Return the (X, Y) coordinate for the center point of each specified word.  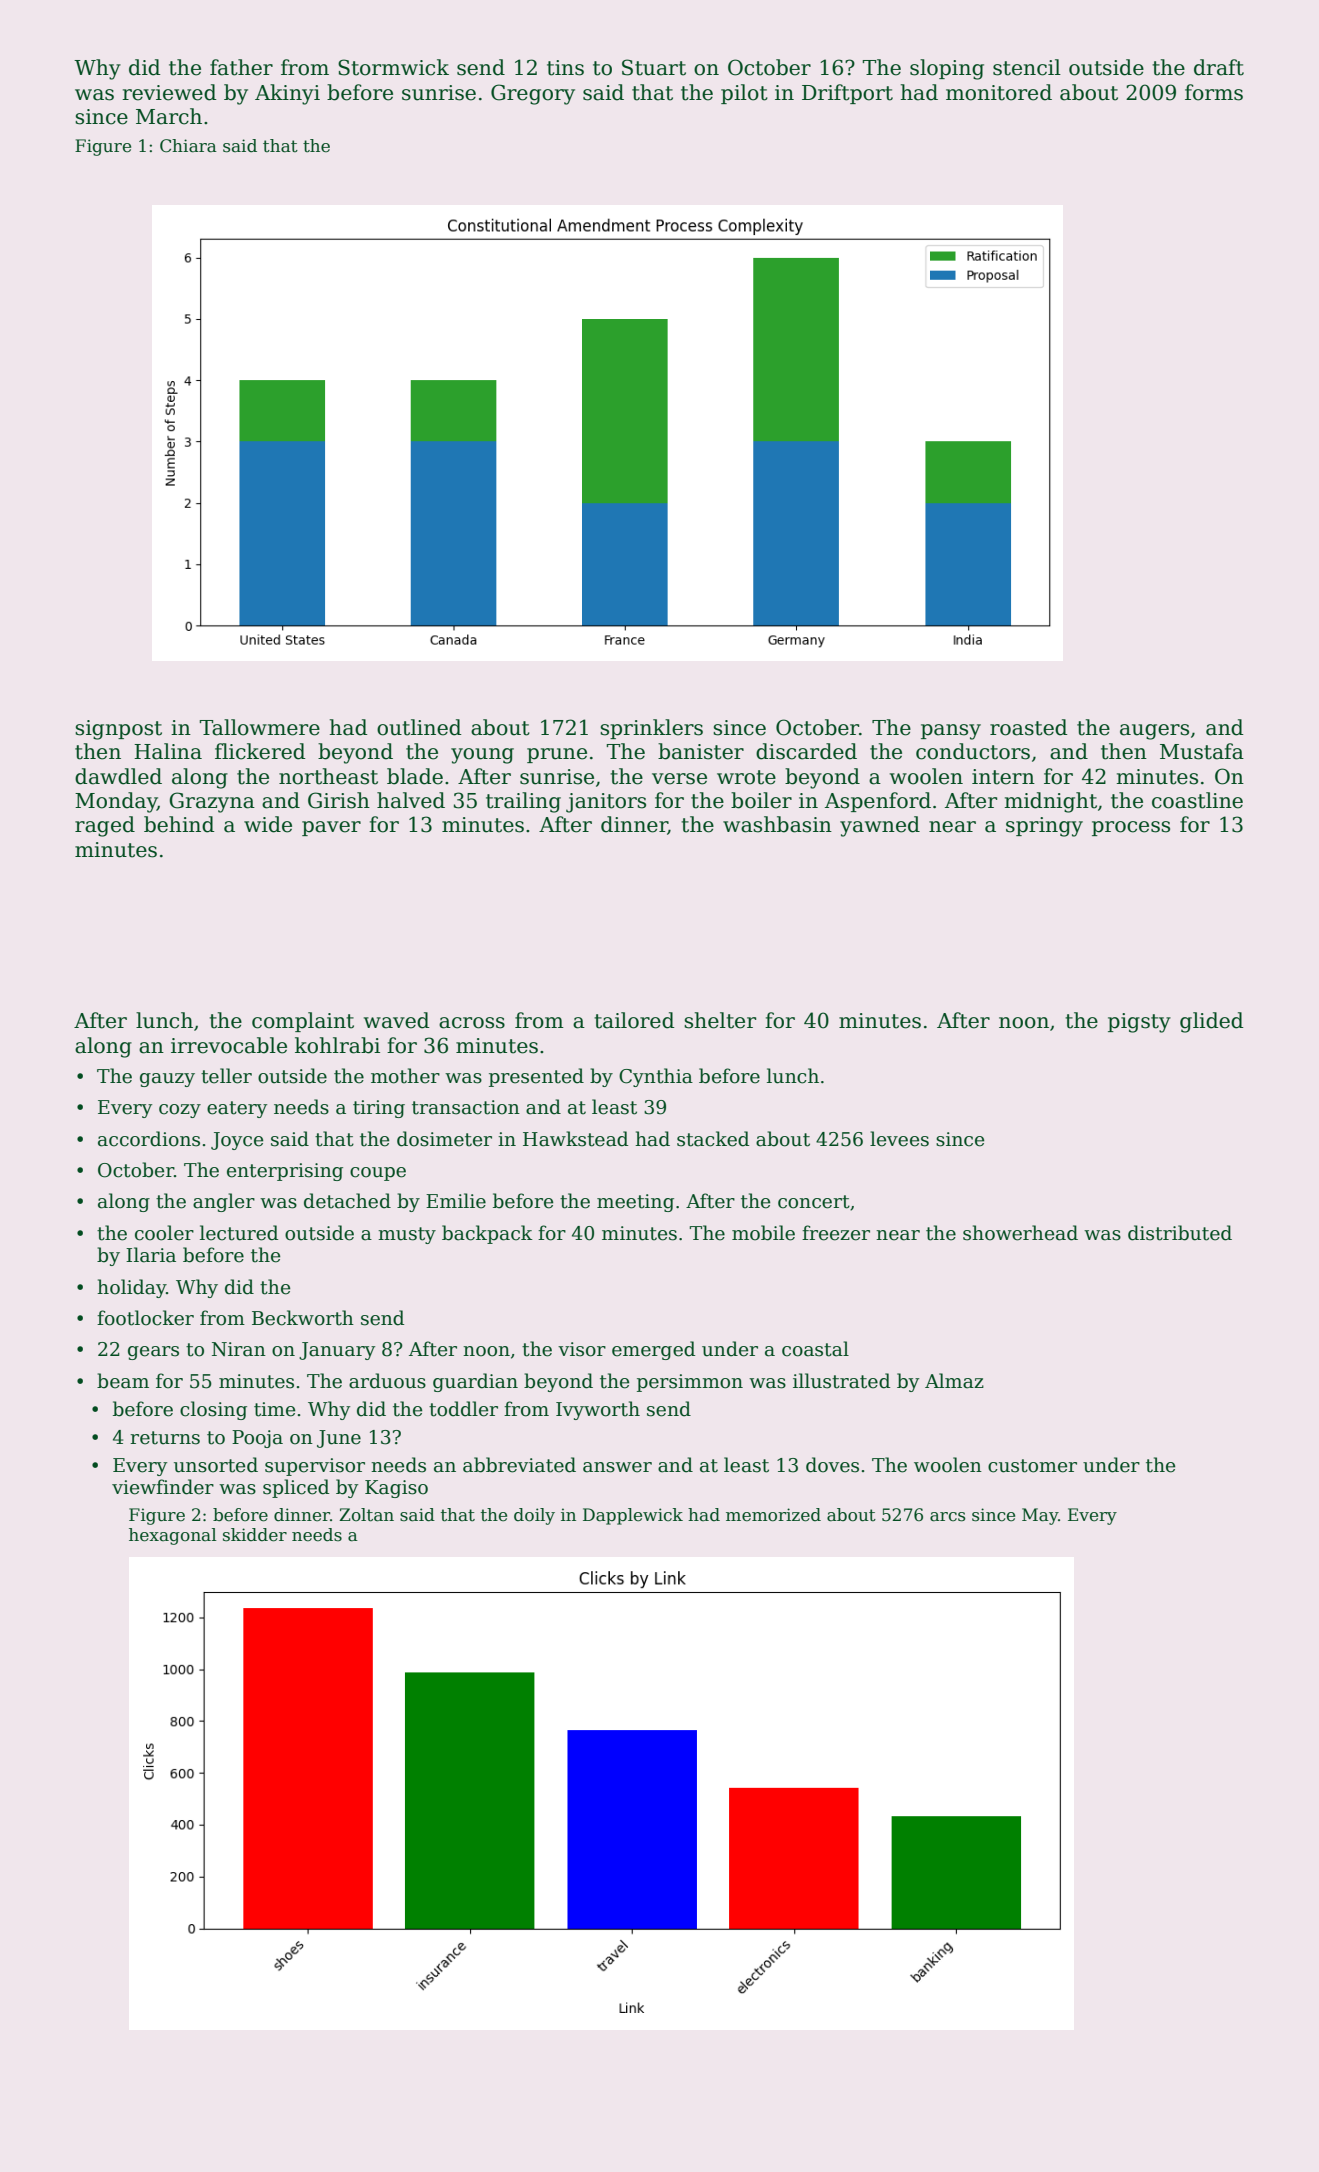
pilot (744, 94)
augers (1154, 732)
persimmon (690, 1383)
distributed (1180, 1233)
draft (1219, 67)
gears (153, 1353)
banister (701, 751)
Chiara (188, 146)
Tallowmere (260, 727)
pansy (951, 732)
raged (105, 826)
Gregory (533, 94)
